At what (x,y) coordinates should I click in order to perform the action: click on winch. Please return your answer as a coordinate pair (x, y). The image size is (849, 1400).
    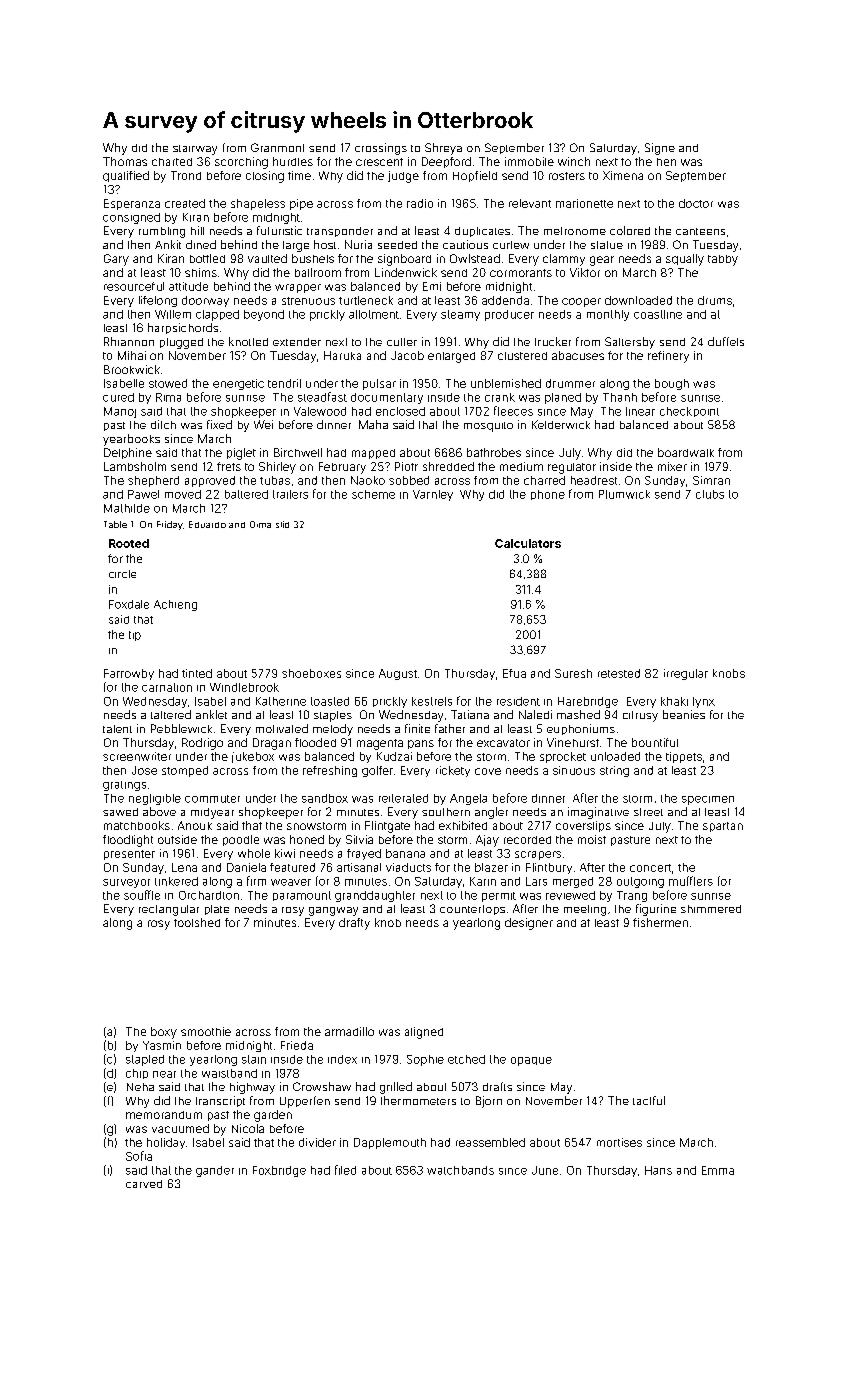
    Looking at the image, I should click on (574, 161).
